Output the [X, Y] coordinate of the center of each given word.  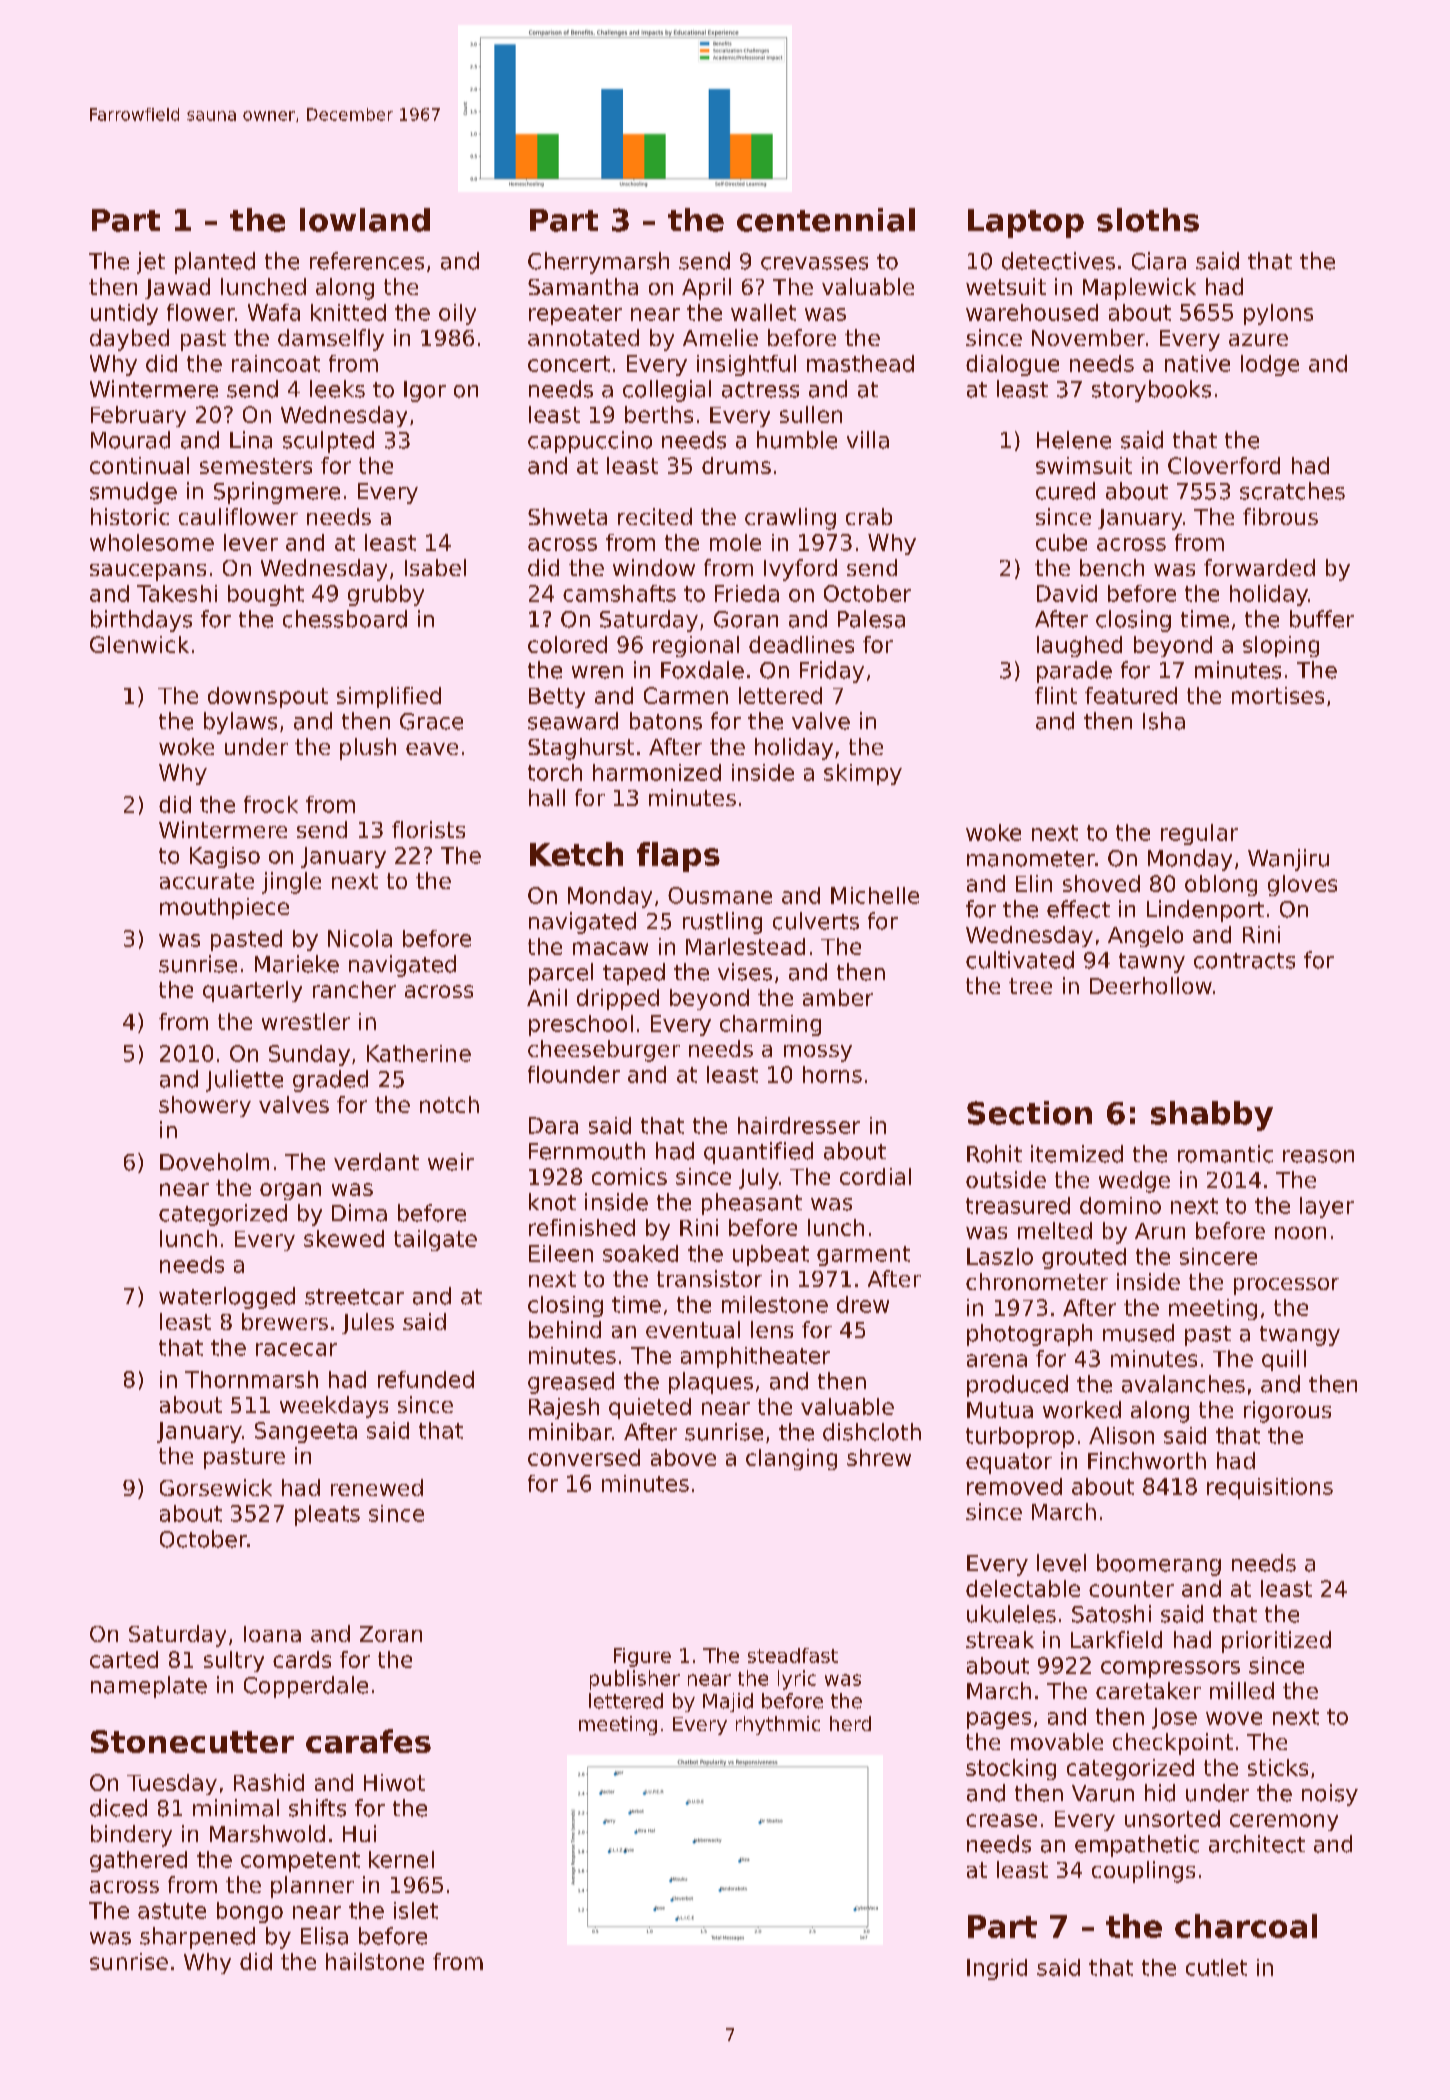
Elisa [324, 1936]
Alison [1121, 1435]
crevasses [814, 263]
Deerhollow [1151, 985]
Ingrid [997, 1969]
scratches [1292, 491]
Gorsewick [216, 1487]
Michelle [875, 895]
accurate [207, 881]
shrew [879, 1457]
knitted [348, 312]
